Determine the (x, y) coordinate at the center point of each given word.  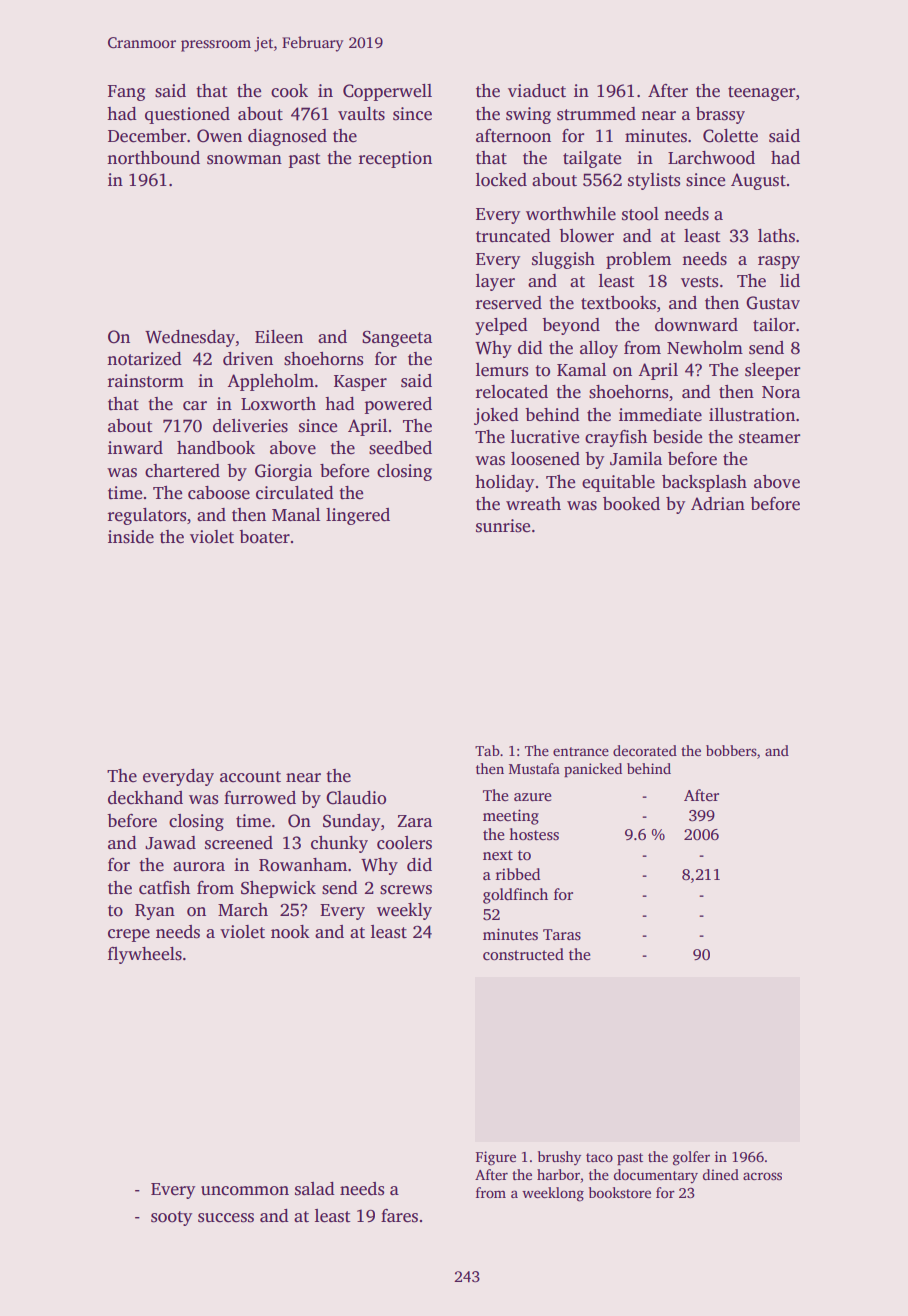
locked (501, 180)
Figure (496, 1158)
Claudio (356, 798)
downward (696, 325)
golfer (691, 1158)
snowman (244, 160)
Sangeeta (397, 339)
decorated (645, 750)
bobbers (731, 750)
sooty (171, 1218)
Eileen (279, 337)
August (758, 181)
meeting (511, 817)
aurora (199, 867)
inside (131, 537)
